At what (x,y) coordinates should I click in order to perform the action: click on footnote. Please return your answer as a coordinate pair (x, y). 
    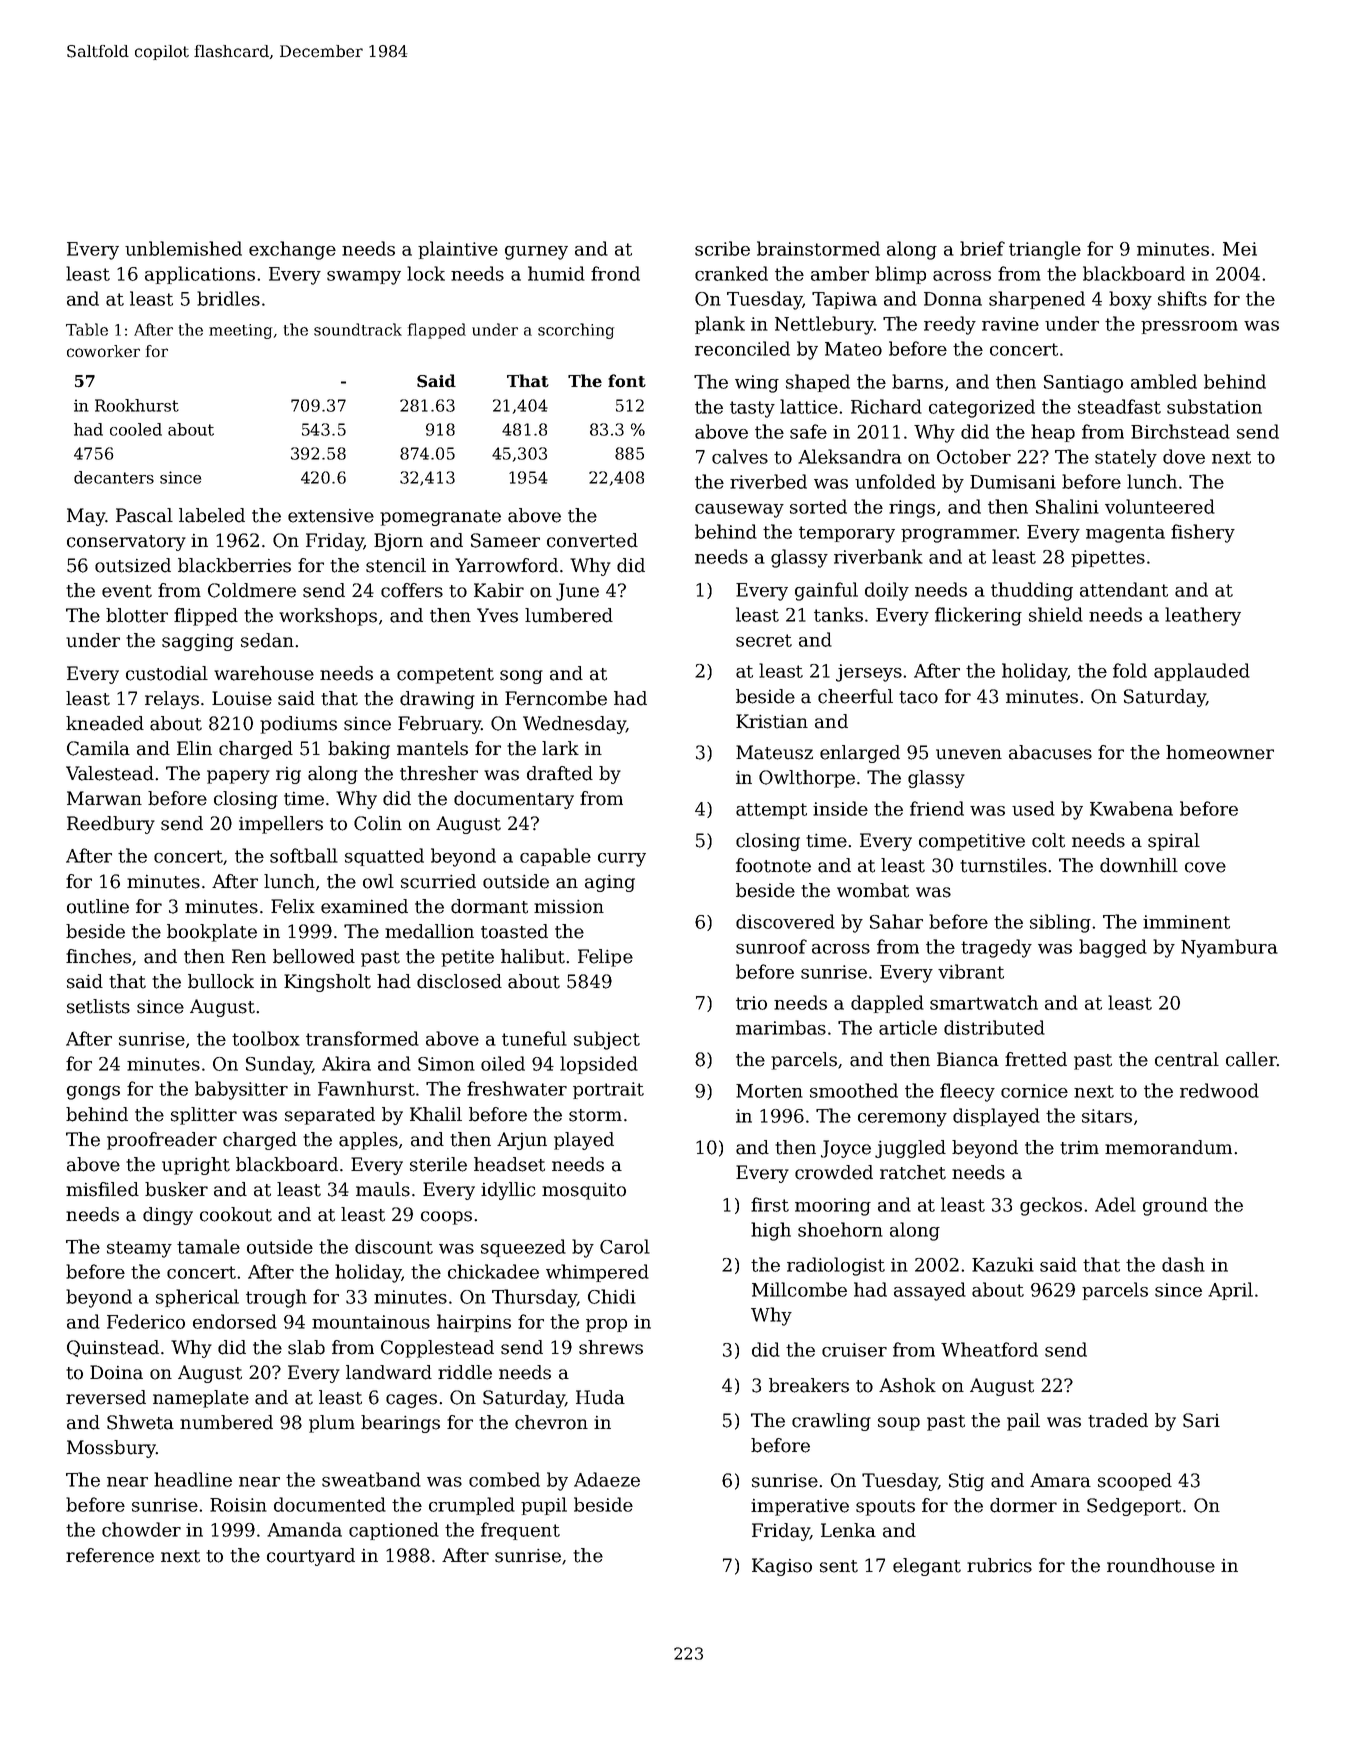
    Looking at the image, I should click on (773, 865).
